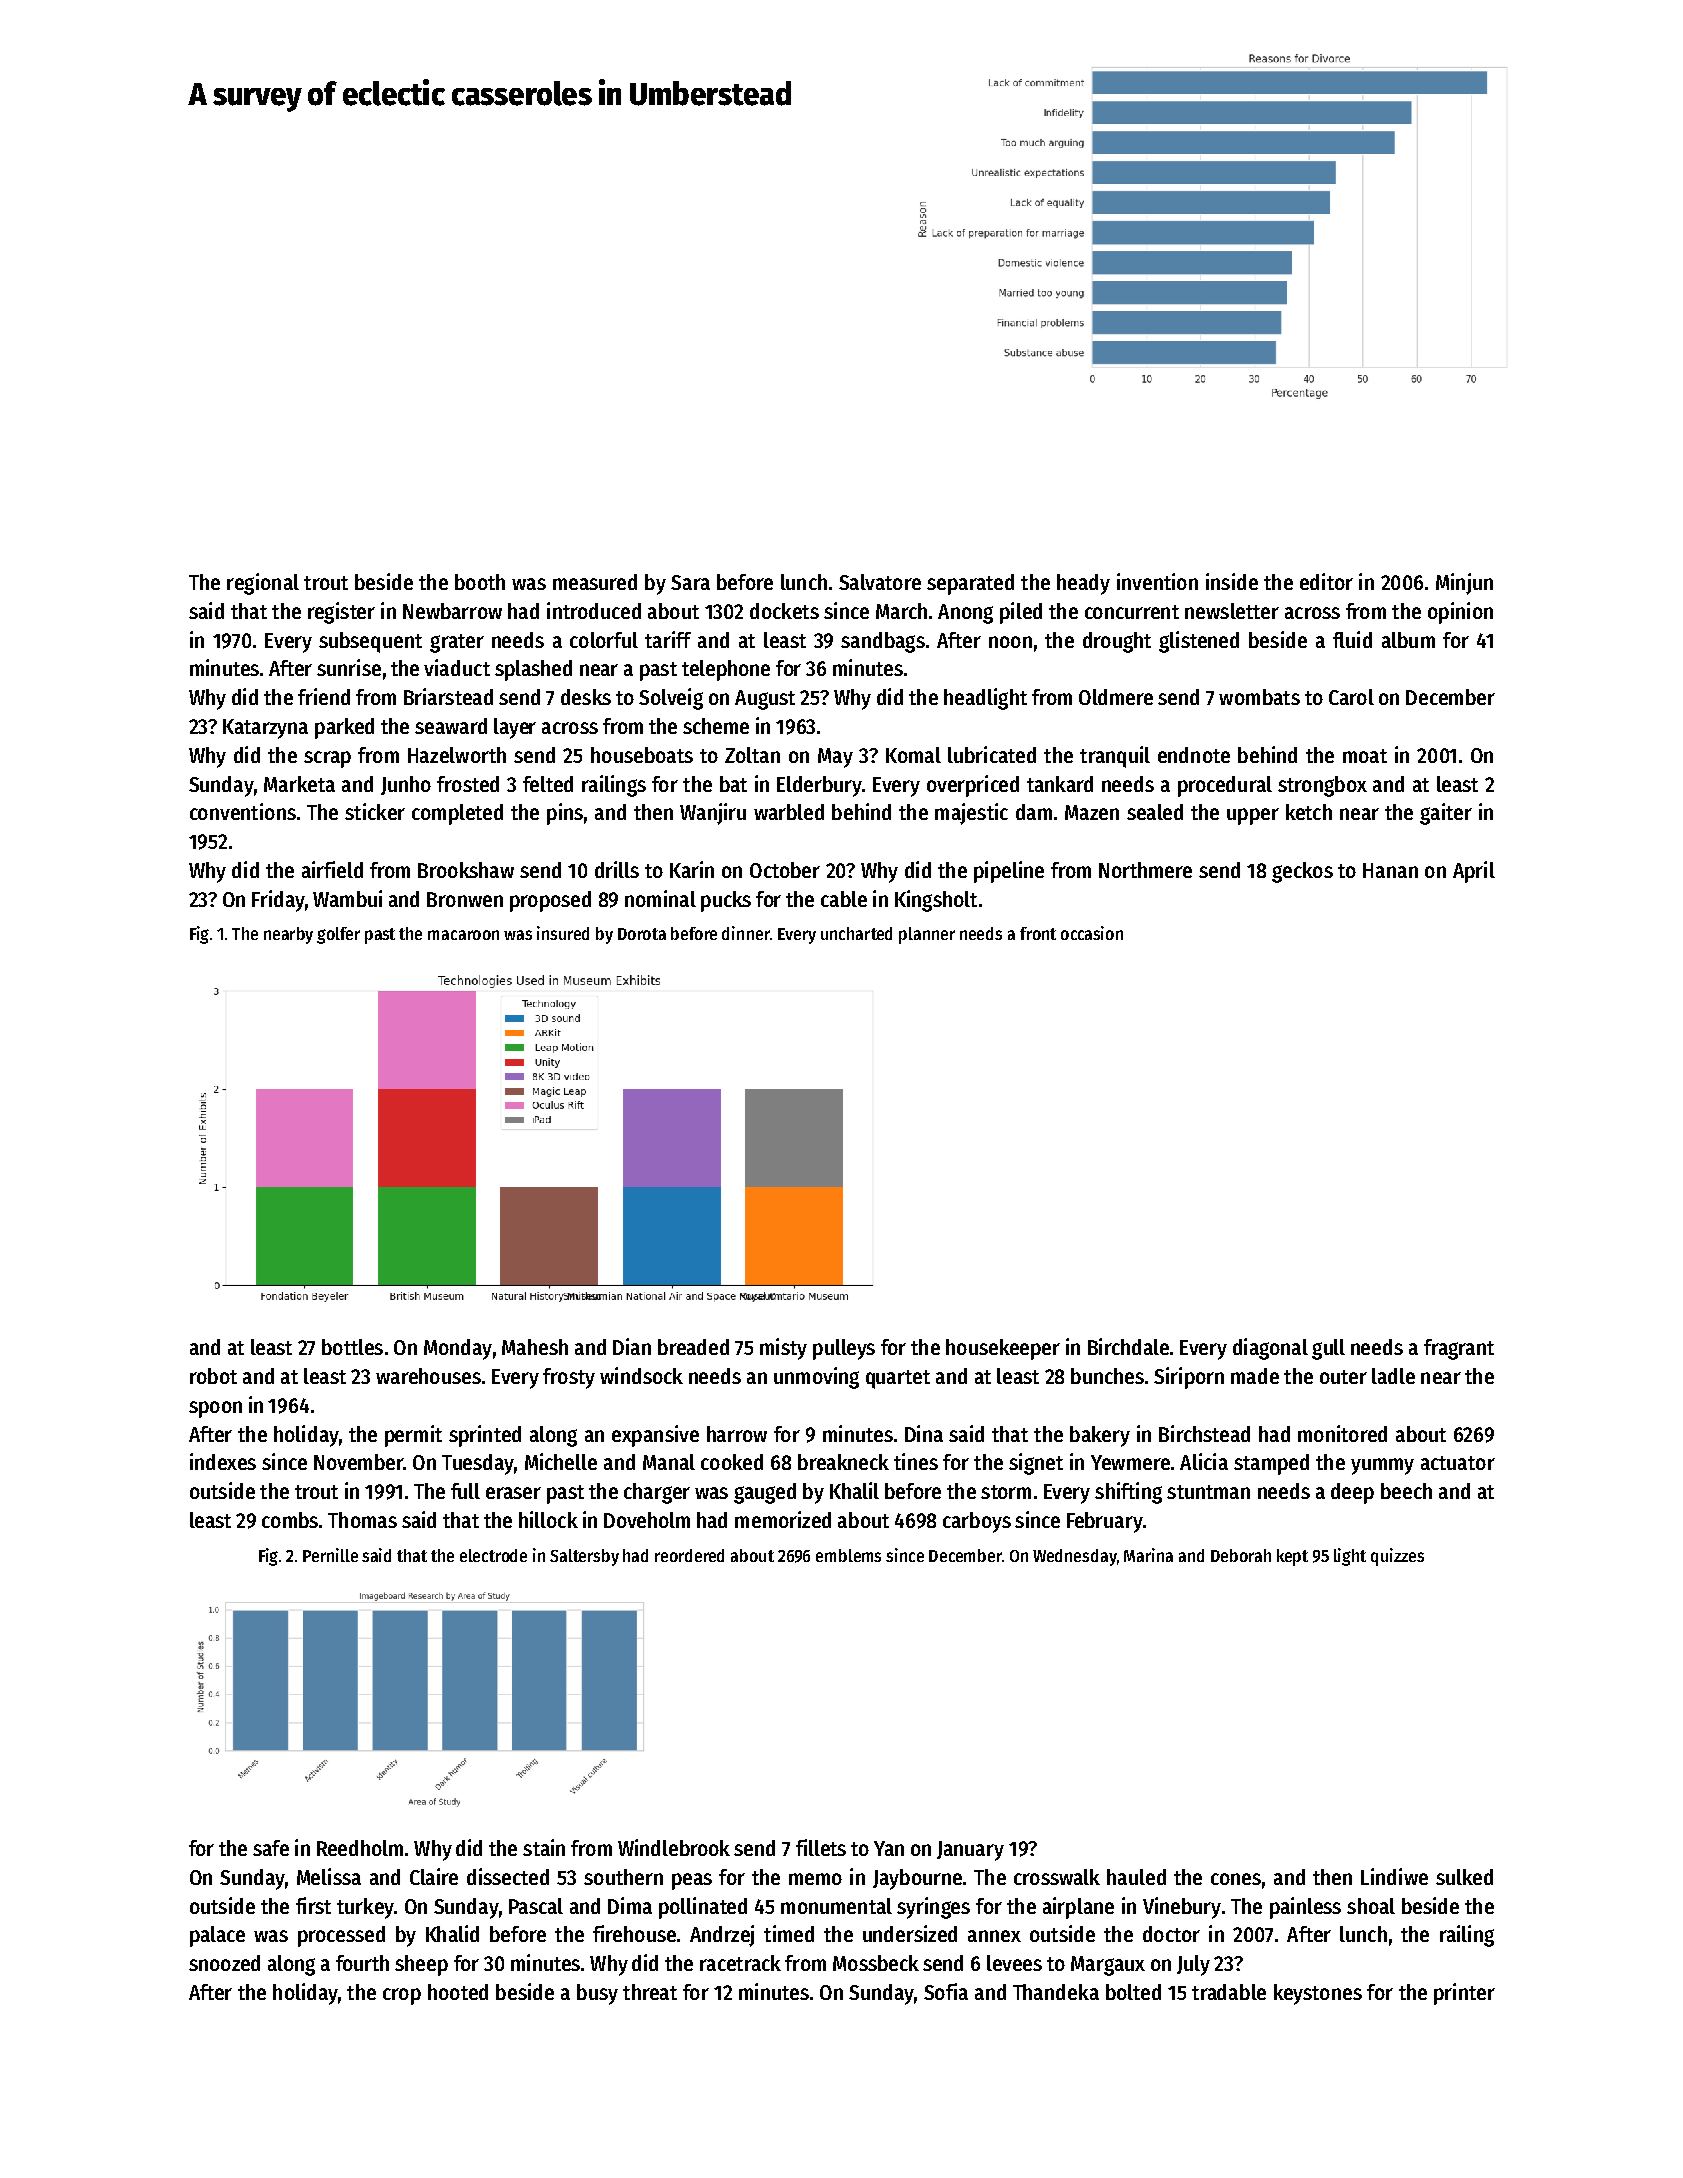  What do you see at coordinates (674, 1847) in the page?
I see `Windlebrook` at bounding box center [674, 1847].
